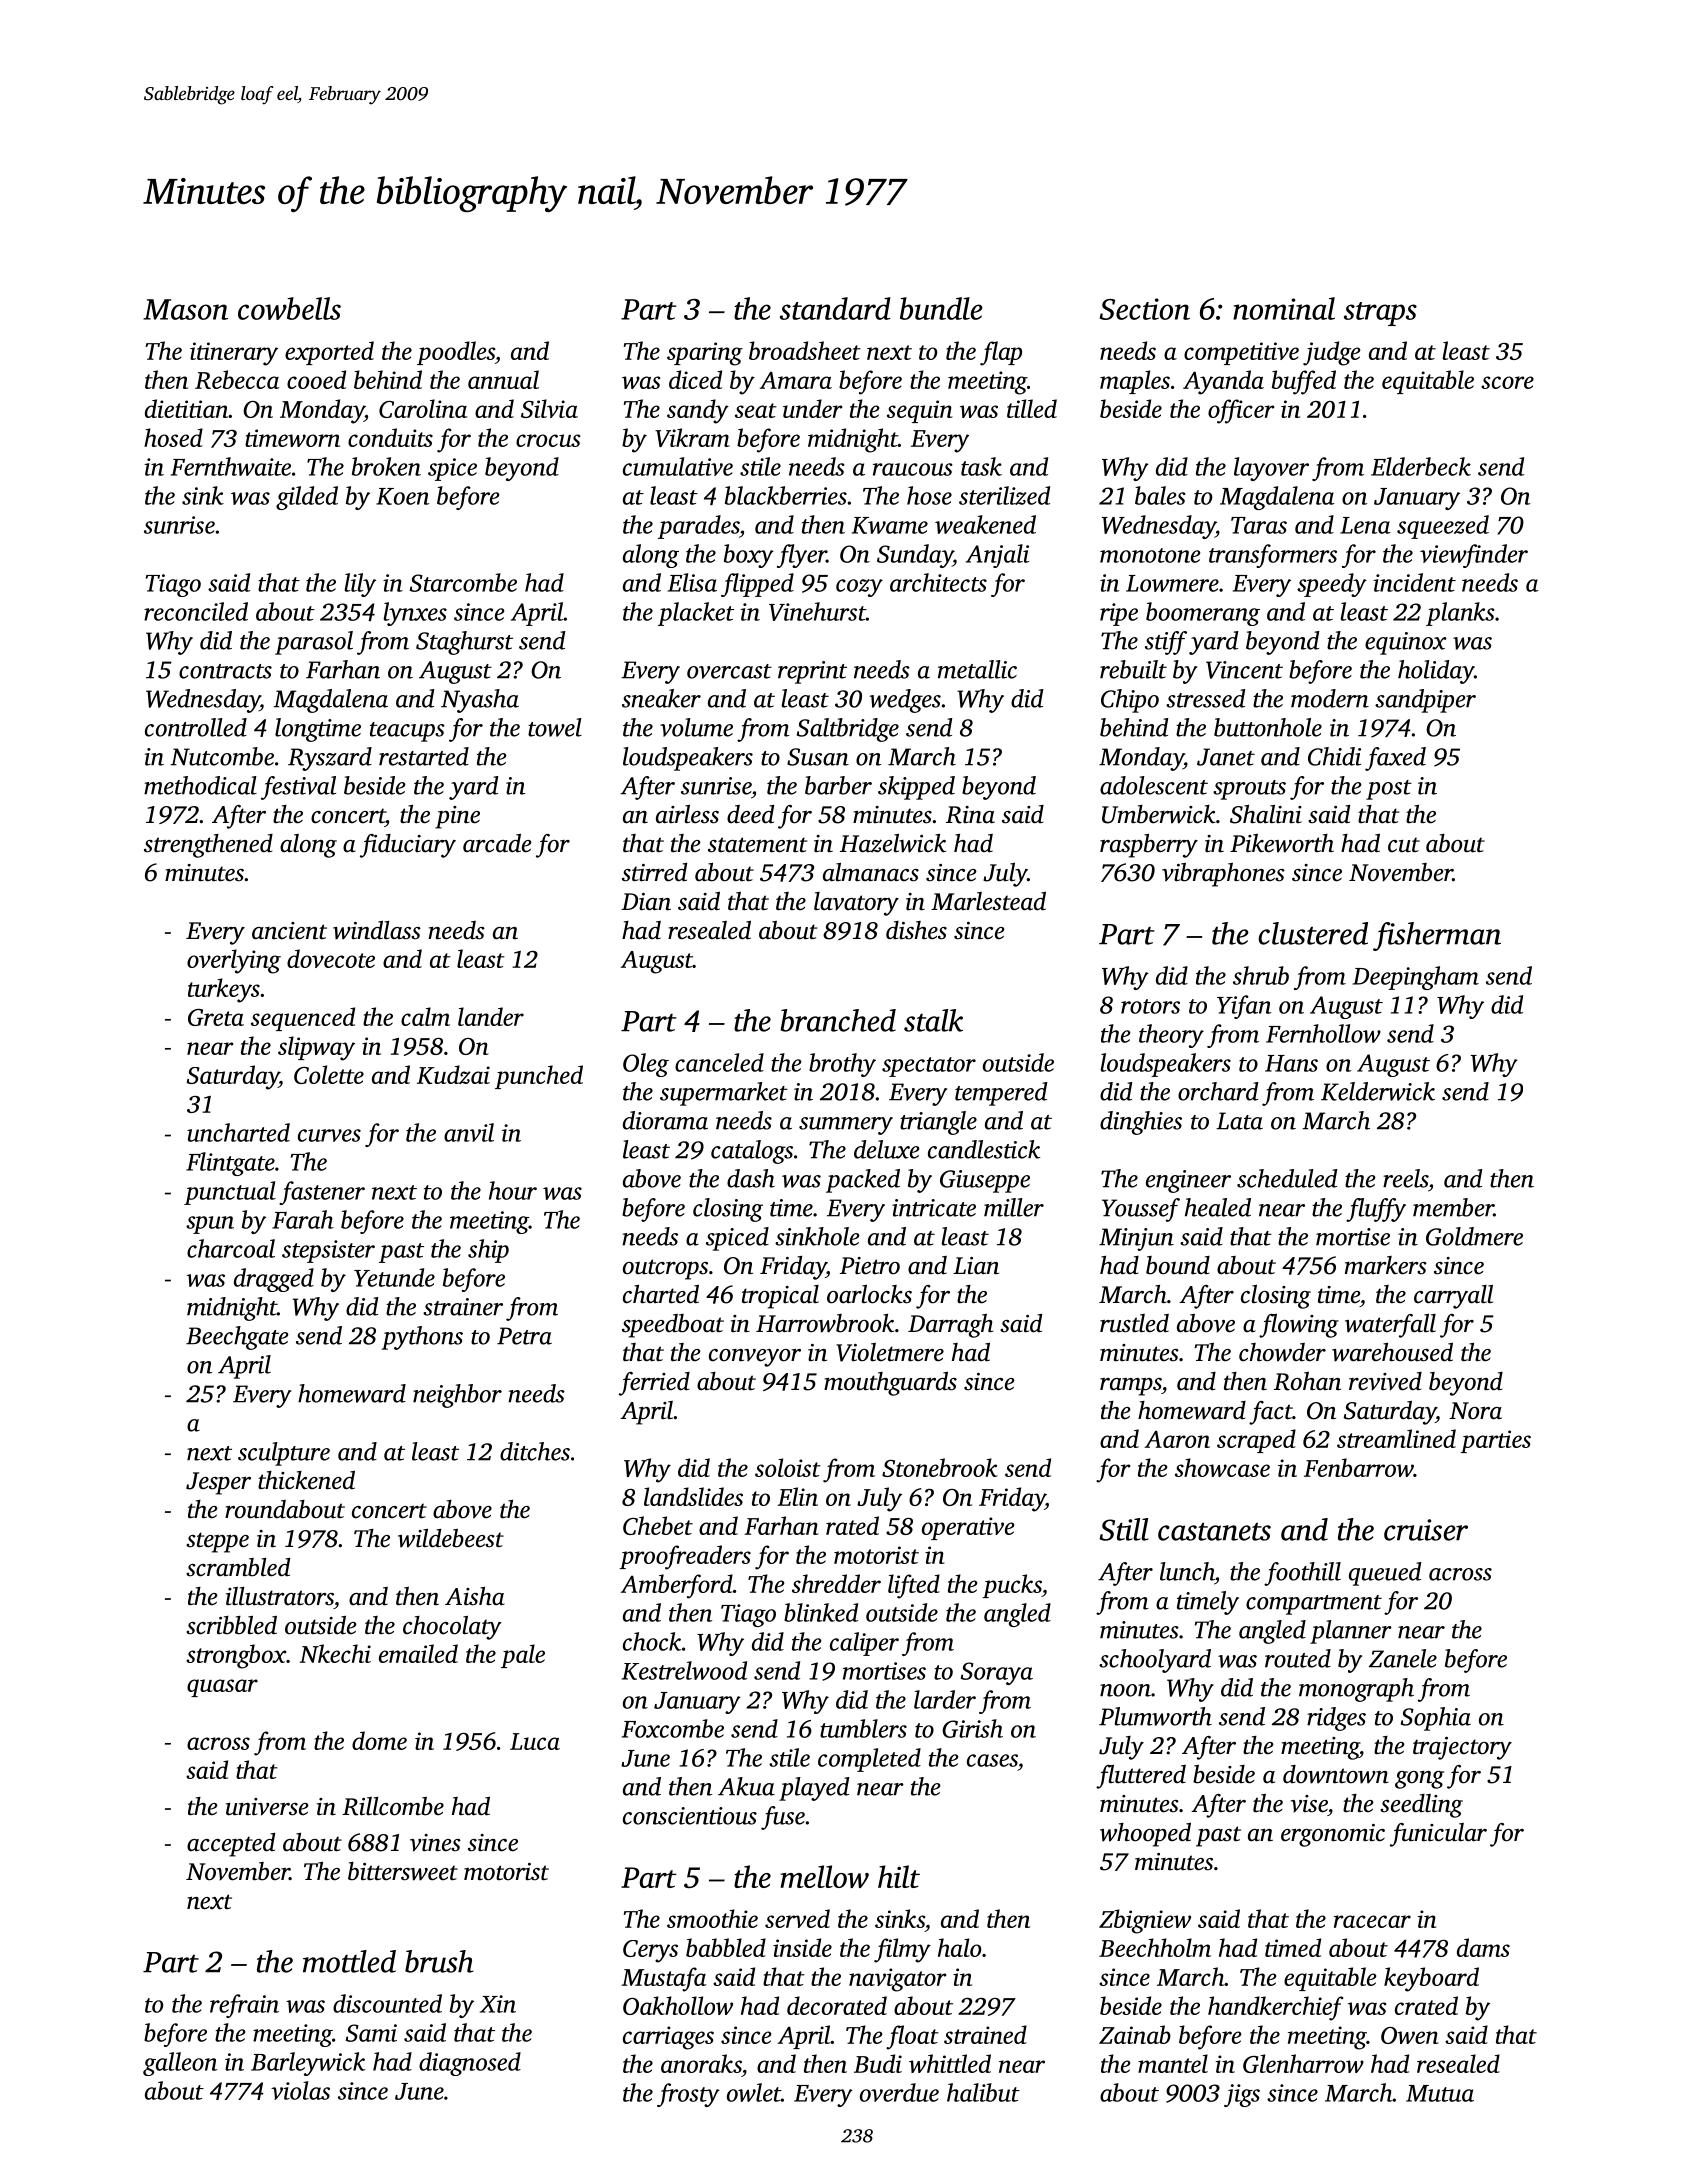  I want to click on fiduciary, so click(408, 846).
